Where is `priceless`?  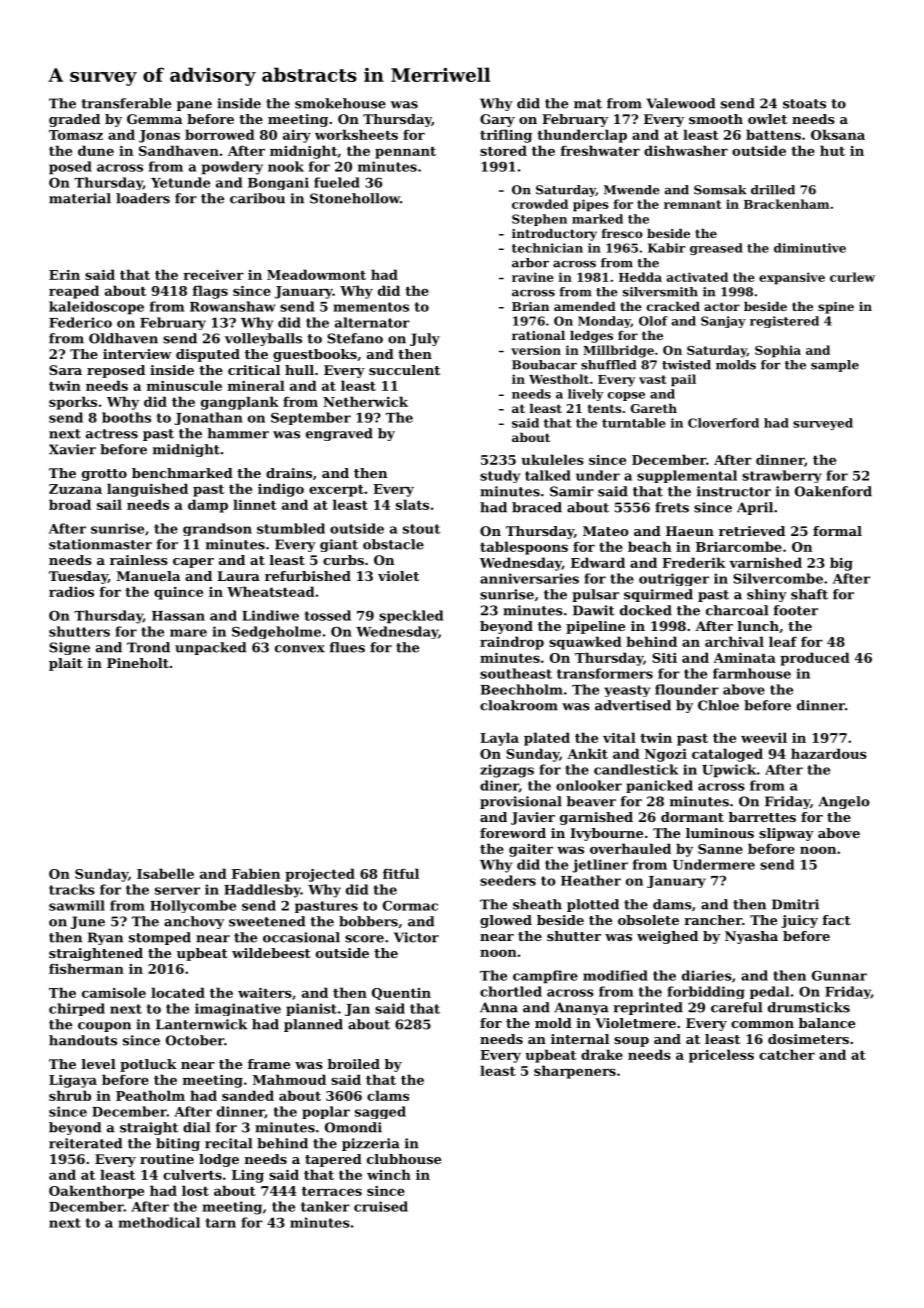 priceless is located at coordinates (721, 1056).
